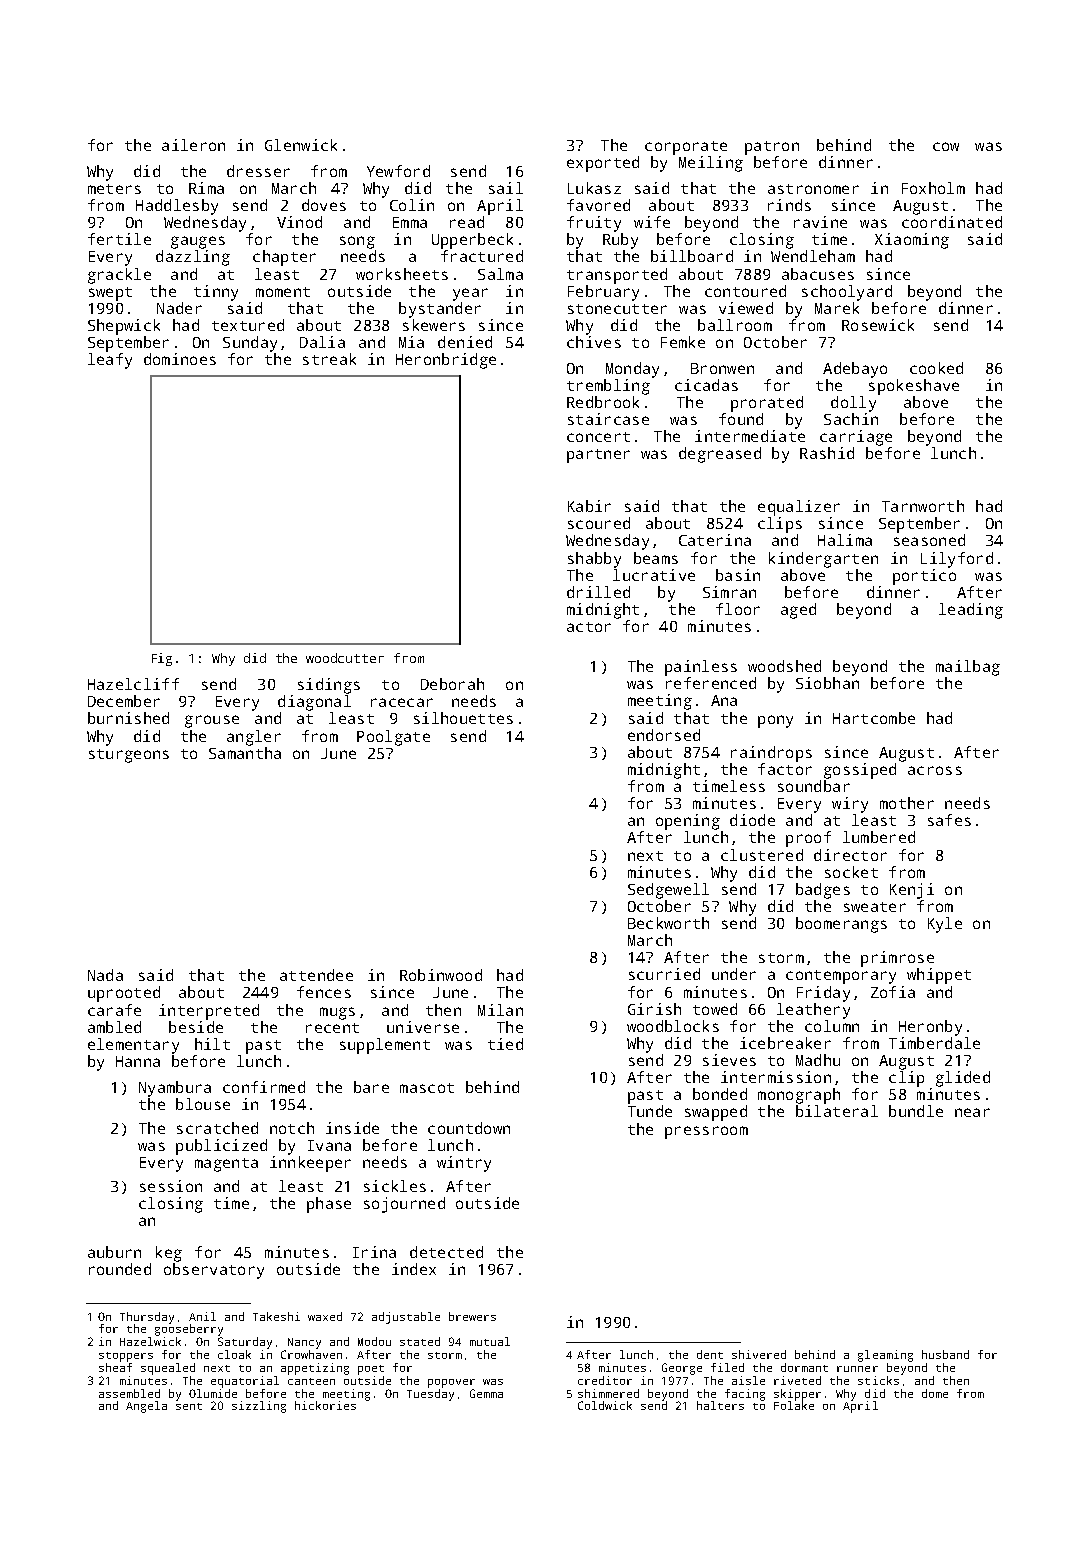 The image size is (1090, 1542). Describe the element at coordinates (146, 1407) in the page. I see `Angela` at that location.
